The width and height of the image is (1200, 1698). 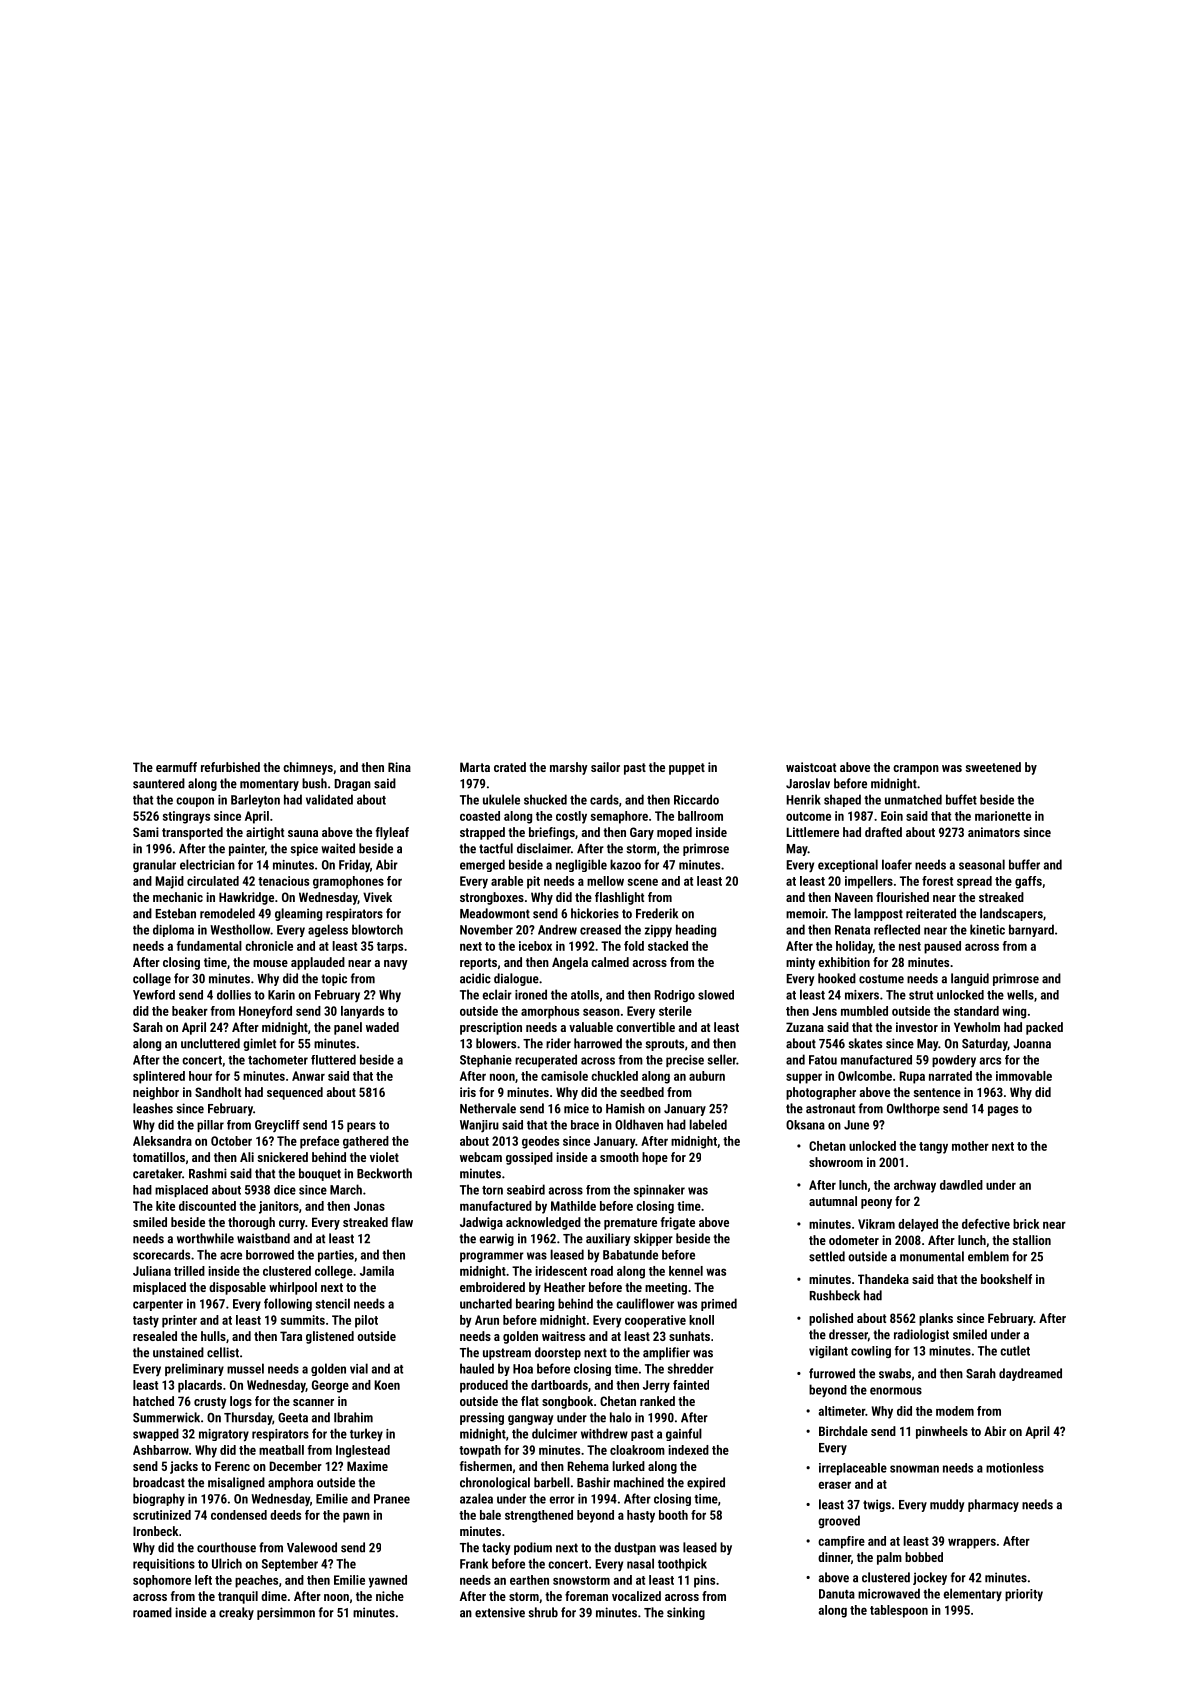 I want to click on hour, so click(x=200, y=1076).
